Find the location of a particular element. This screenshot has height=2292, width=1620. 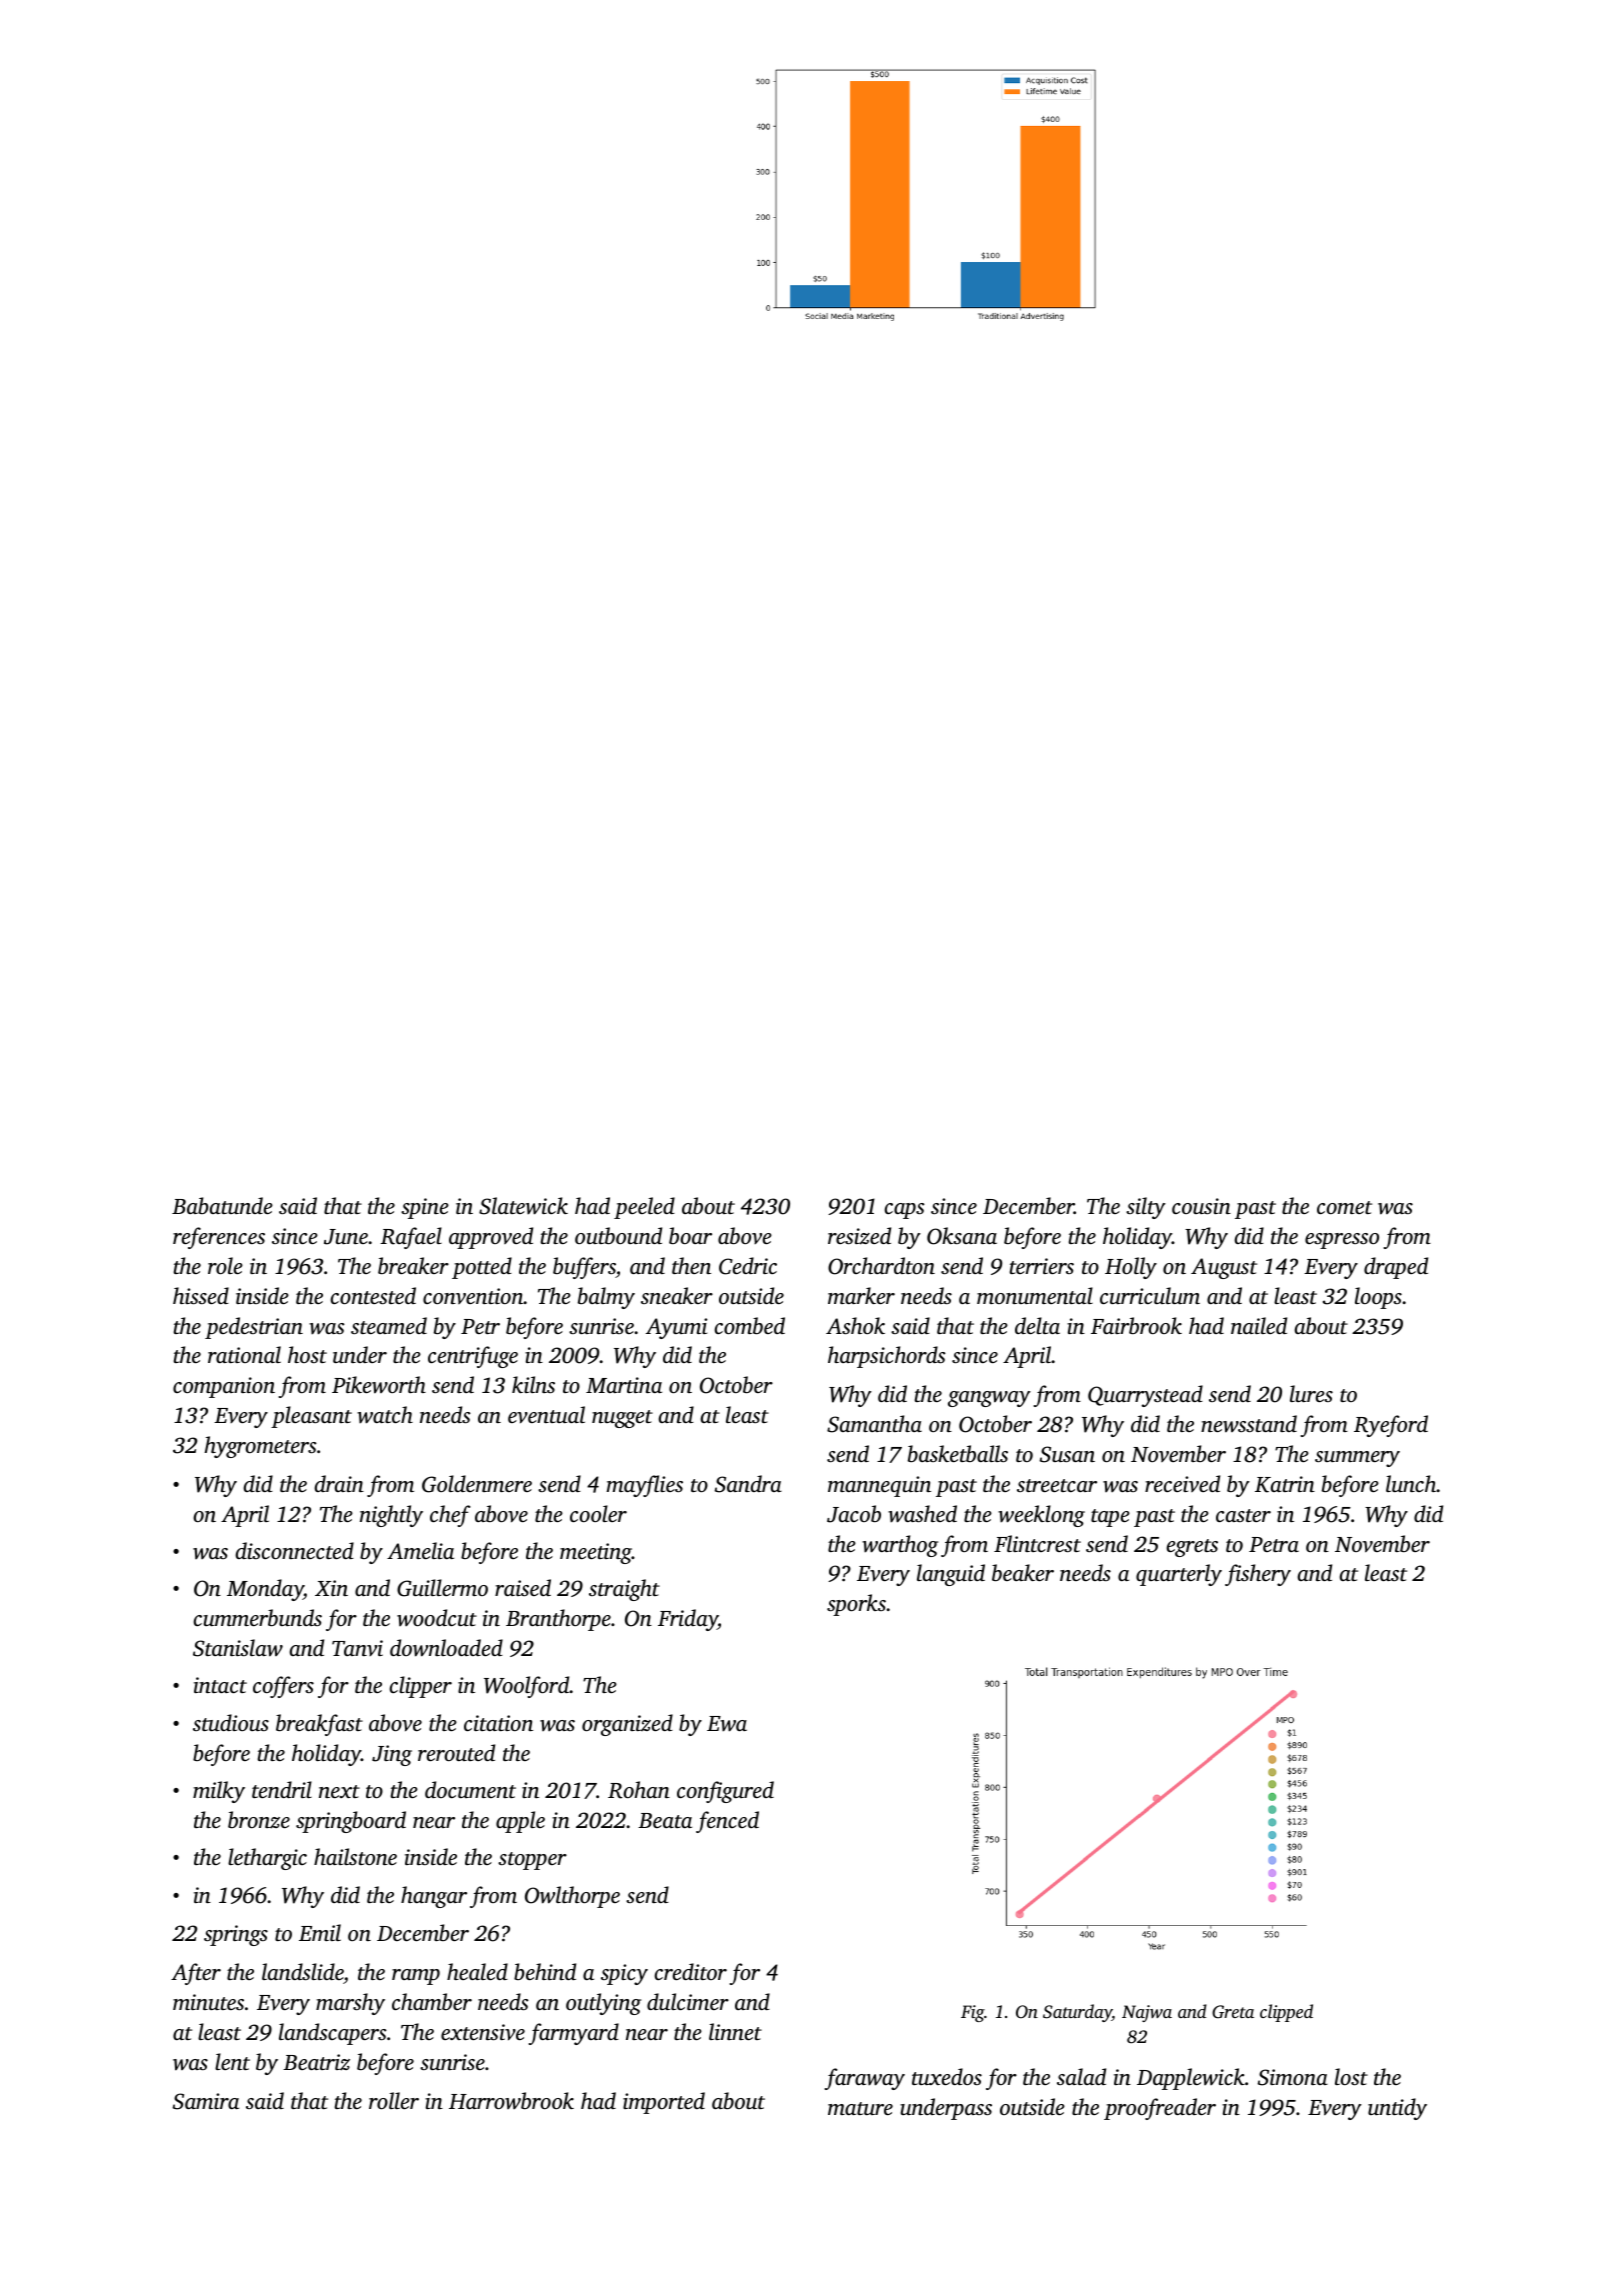

resized is located at coordinates (859, 1236).
